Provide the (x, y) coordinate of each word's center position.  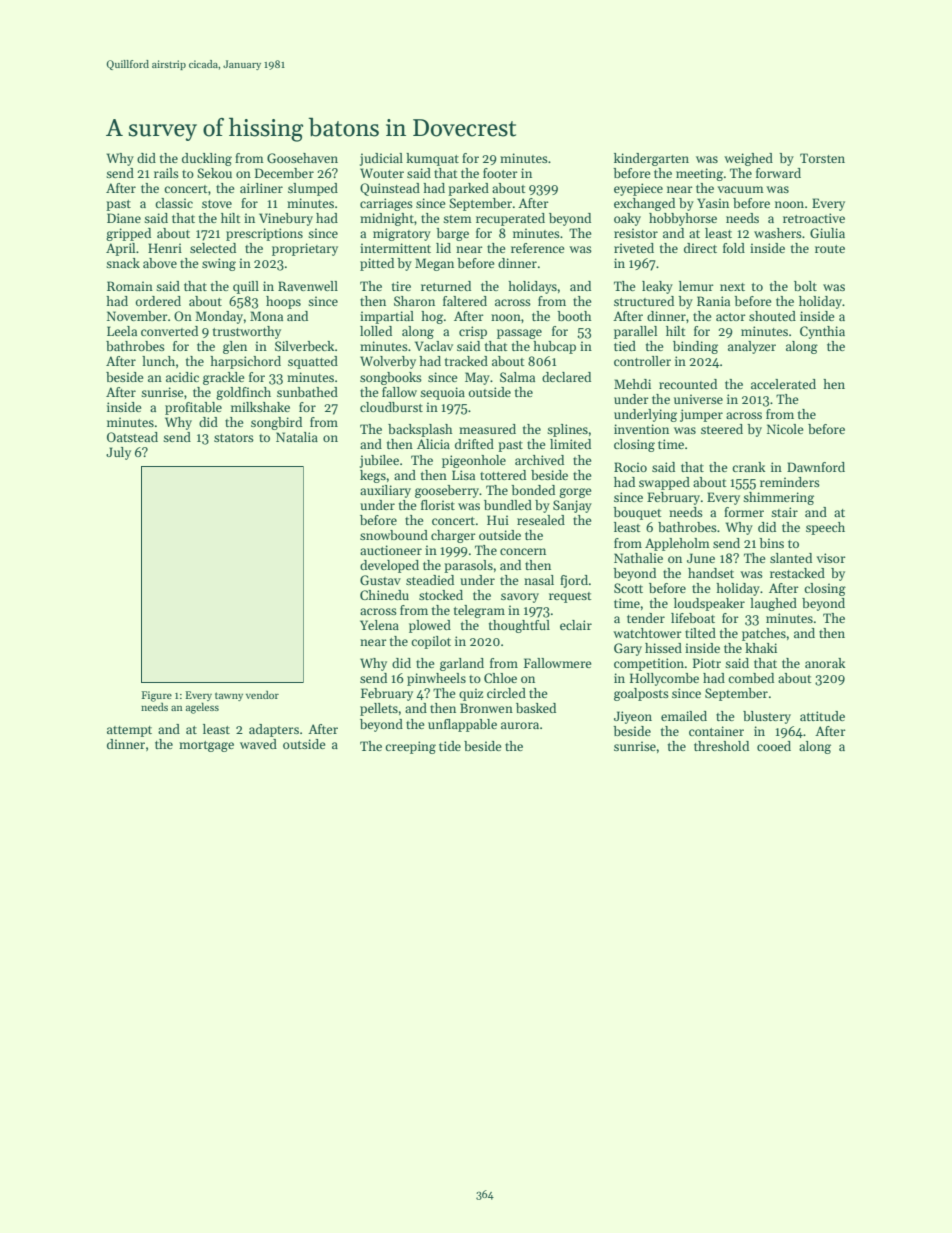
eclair (576, 625)
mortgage (206, 746)
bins (771, 543)
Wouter (382, 173)
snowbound (394, 535)
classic (174, 203)
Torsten (822, 158)
